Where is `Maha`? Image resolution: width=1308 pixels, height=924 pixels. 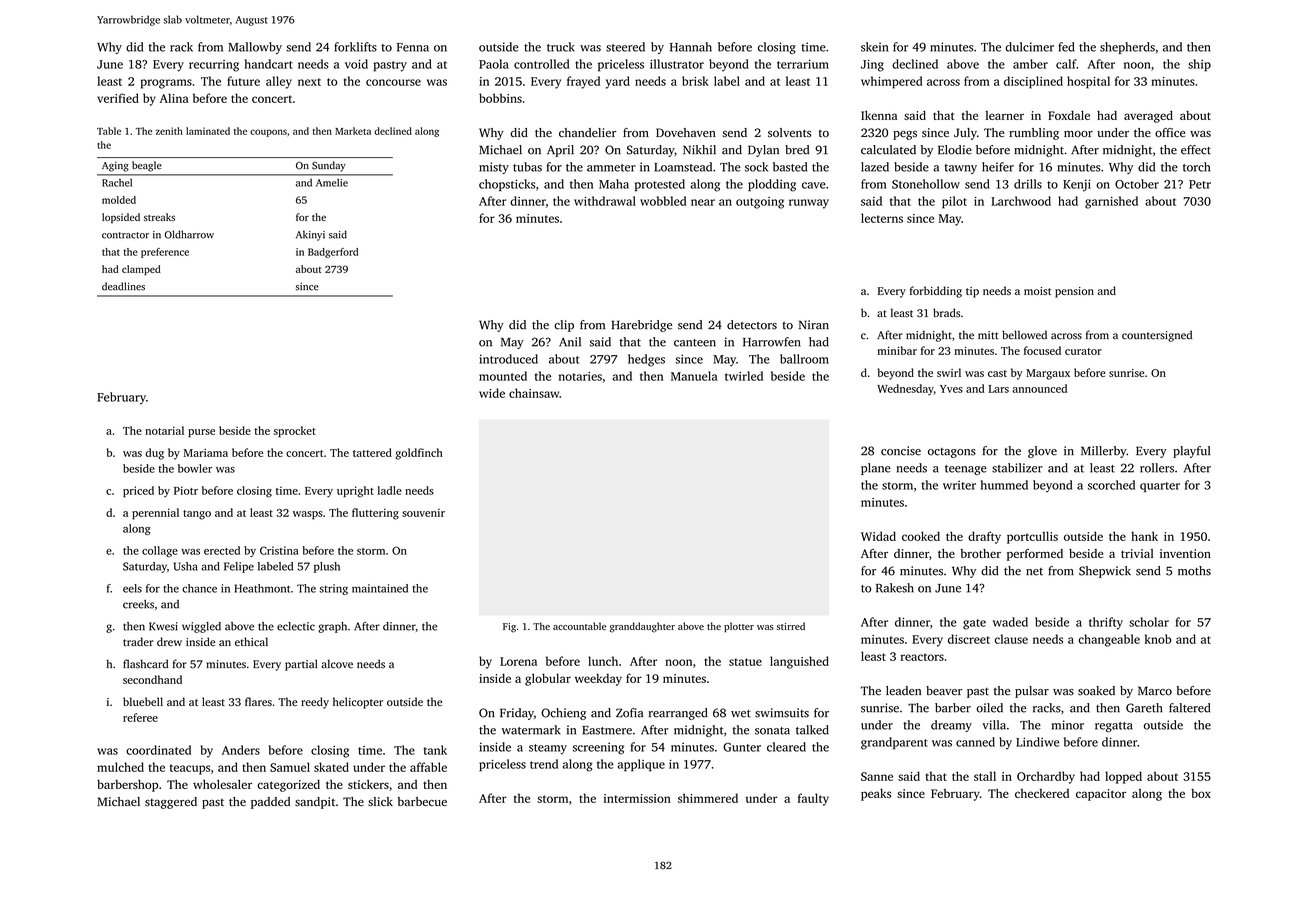 Maha is located at coordinates (614, 184).
